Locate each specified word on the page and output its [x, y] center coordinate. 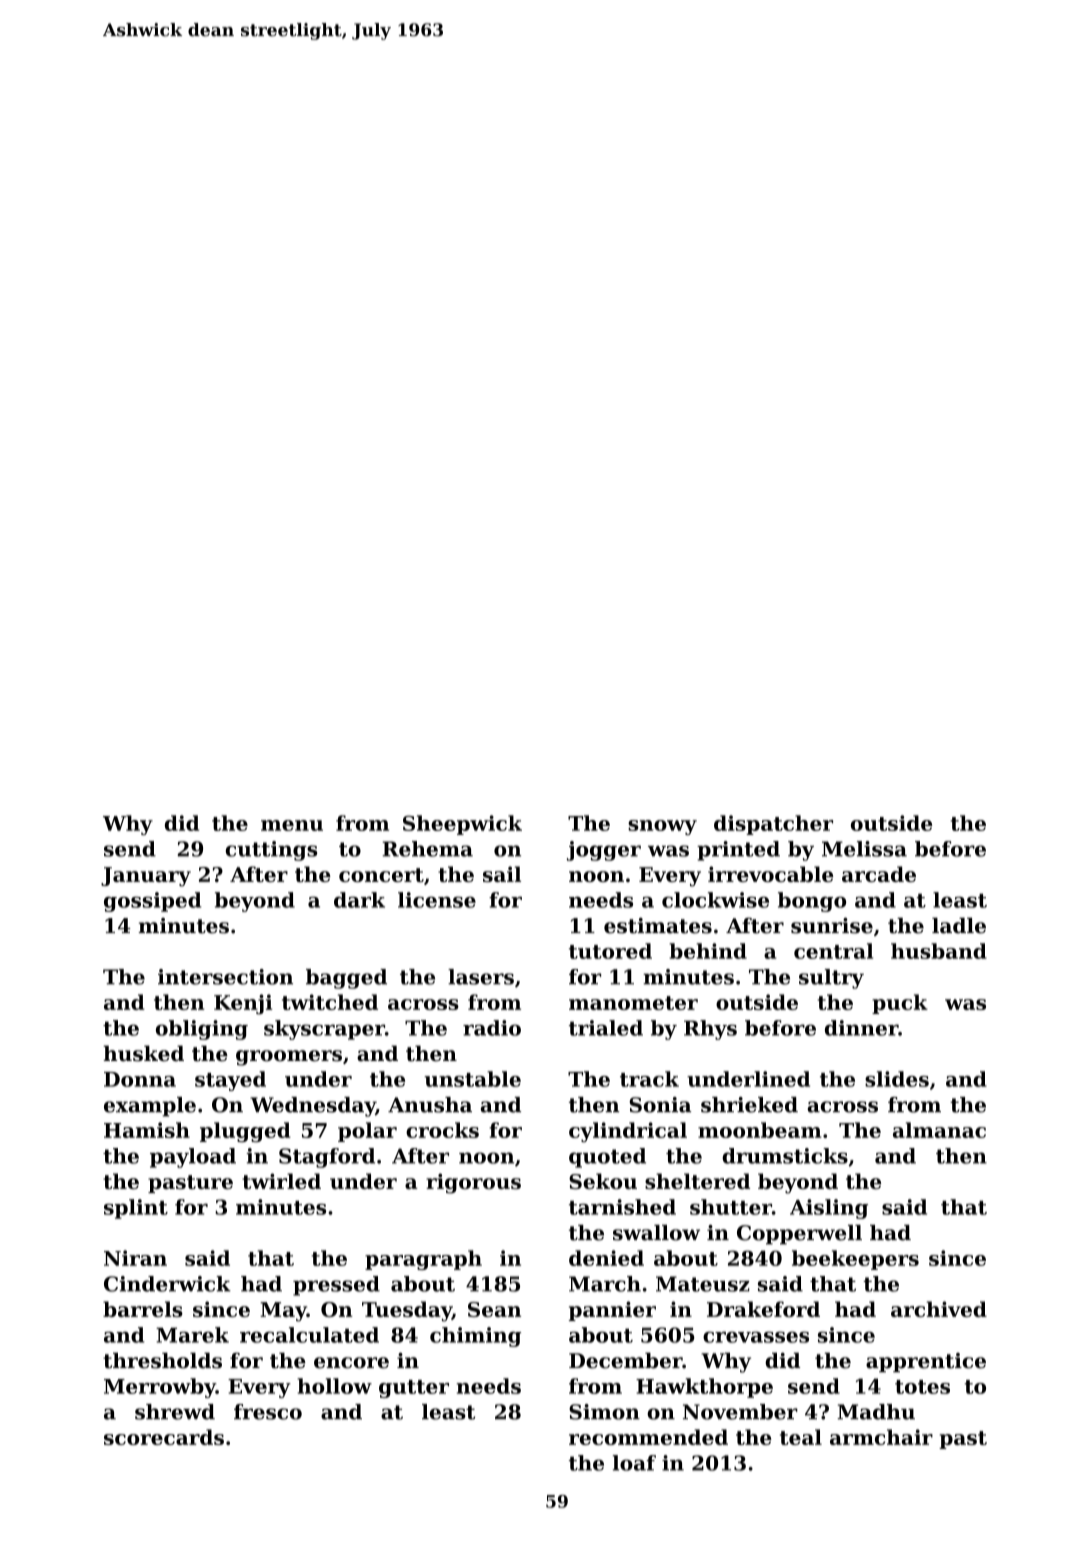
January [146, 877]
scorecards [164, 1437]
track [649, 1079]
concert [381, 875]
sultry [831, 979]
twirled [281, 1181]
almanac [939, 1130]
